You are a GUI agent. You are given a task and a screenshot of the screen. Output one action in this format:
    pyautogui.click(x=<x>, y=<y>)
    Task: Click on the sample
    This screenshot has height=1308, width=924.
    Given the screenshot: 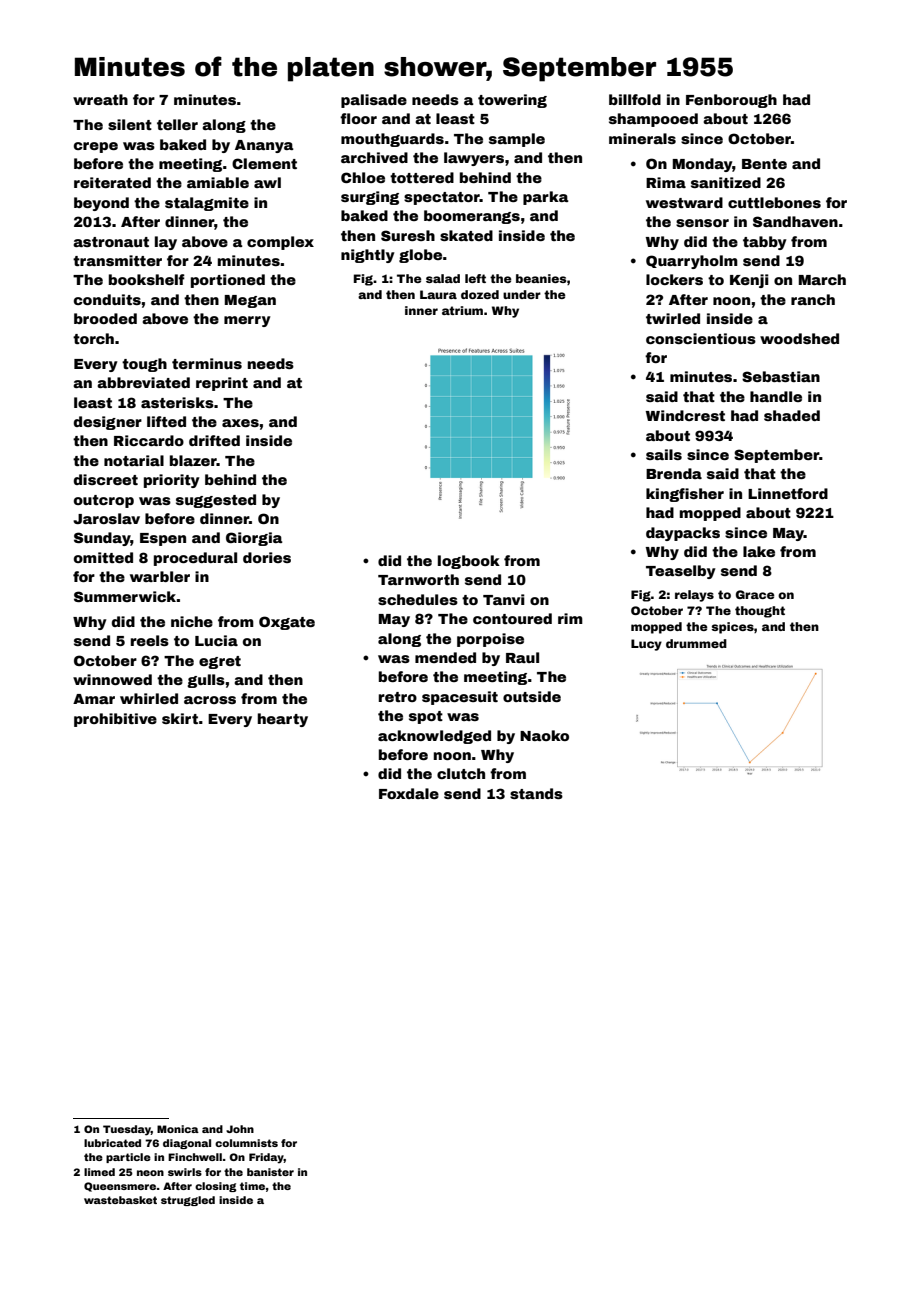 What is the action you would take?
    pyautogui.click(x=517, y=140)
